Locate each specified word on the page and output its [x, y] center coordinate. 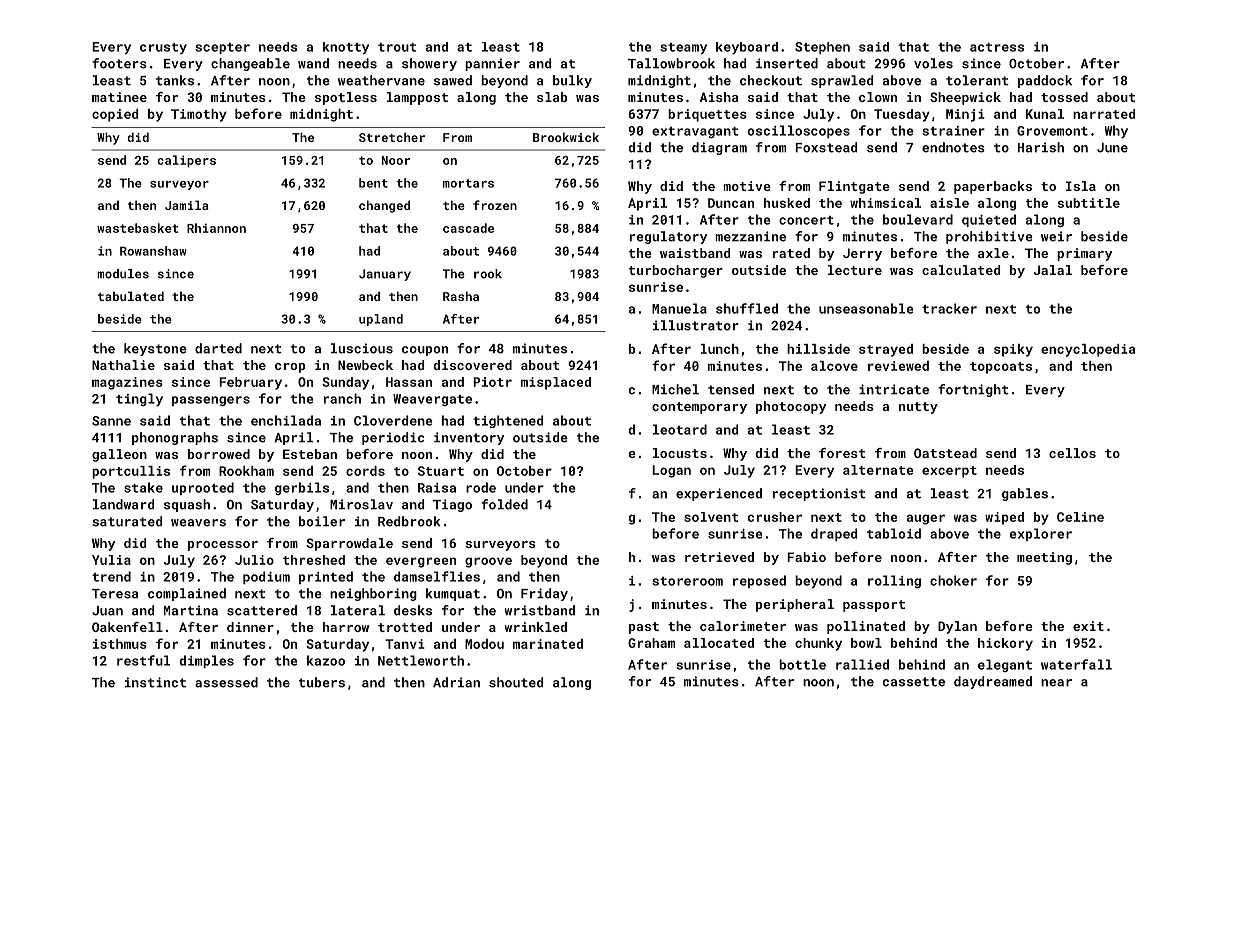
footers [119, 63]
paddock [1045, 81]
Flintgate [854, 187]
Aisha [719, 97]
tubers [322, 682]
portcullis [131, 472]
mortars [468, 183]
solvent [711, 517]
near [1056, 683]
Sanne [111, 421]
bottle [802, 664]
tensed [731, 389]
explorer [1041, 534]
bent [373, 183]
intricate [894, 389]
